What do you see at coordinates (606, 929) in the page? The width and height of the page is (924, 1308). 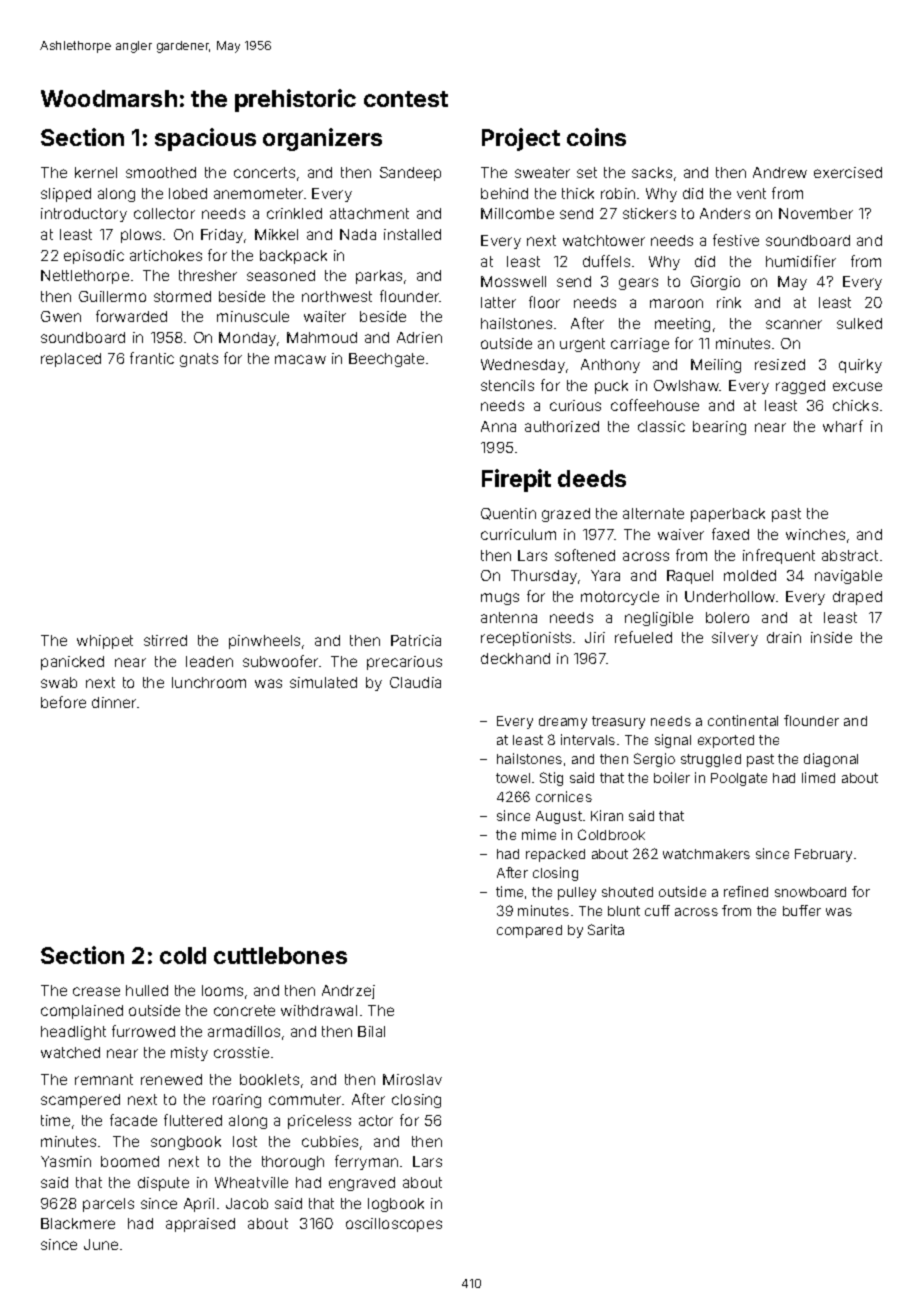 I see `Sarita` at bounding box center [606, 929].
